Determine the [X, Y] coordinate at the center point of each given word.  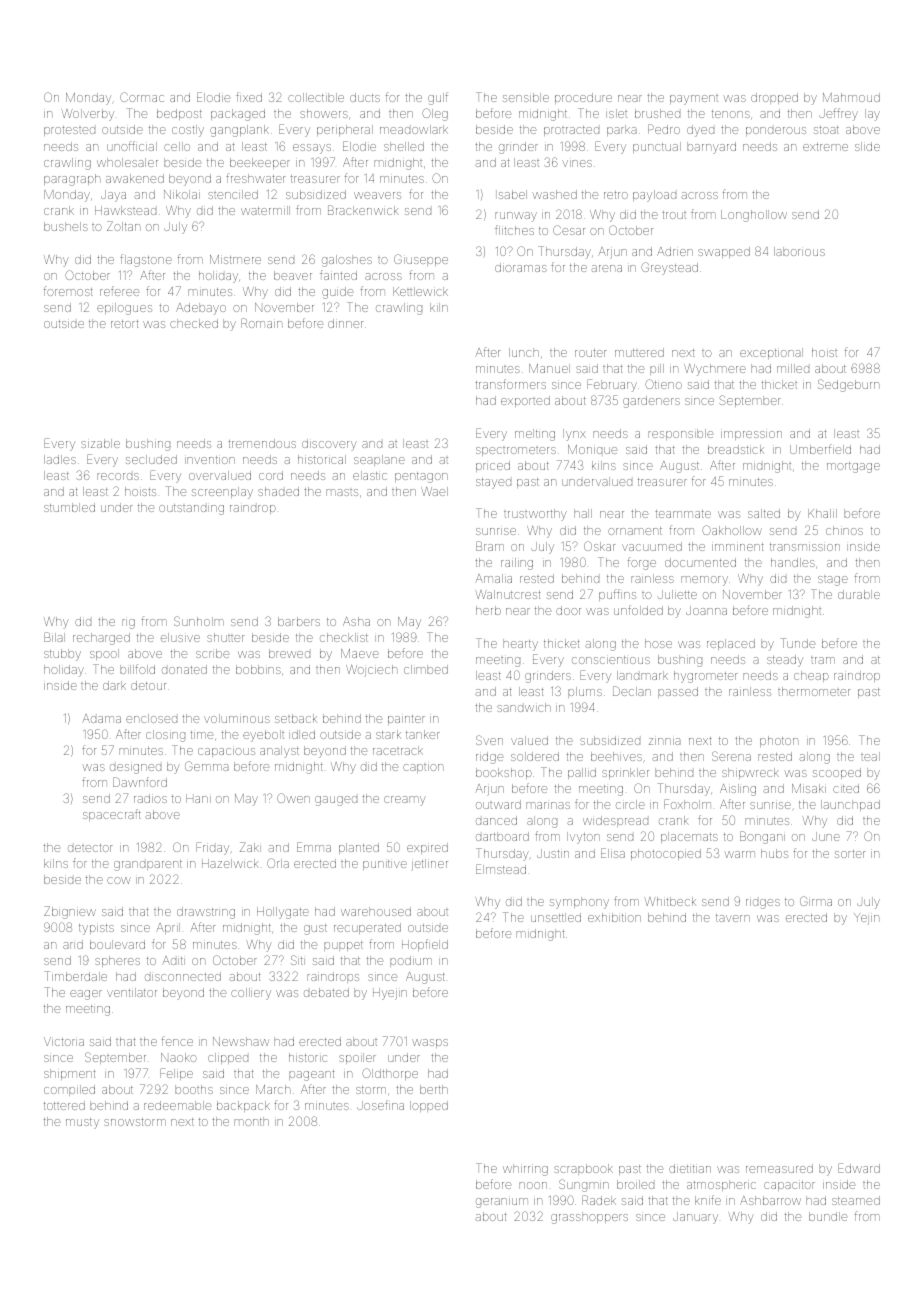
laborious [799, 251]
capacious [226, 752]
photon [779, 741]
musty [82, 1123]
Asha [356, 621]
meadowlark [414, 129]
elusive [180, 637]
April [168, 928]
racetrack [398, 750]
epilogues [124, 309]
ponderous [776, 131]
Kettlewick [420, 291]
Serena [731, 756]
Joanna [706, 610]
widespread [615, 821]
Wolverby [87, 115]
